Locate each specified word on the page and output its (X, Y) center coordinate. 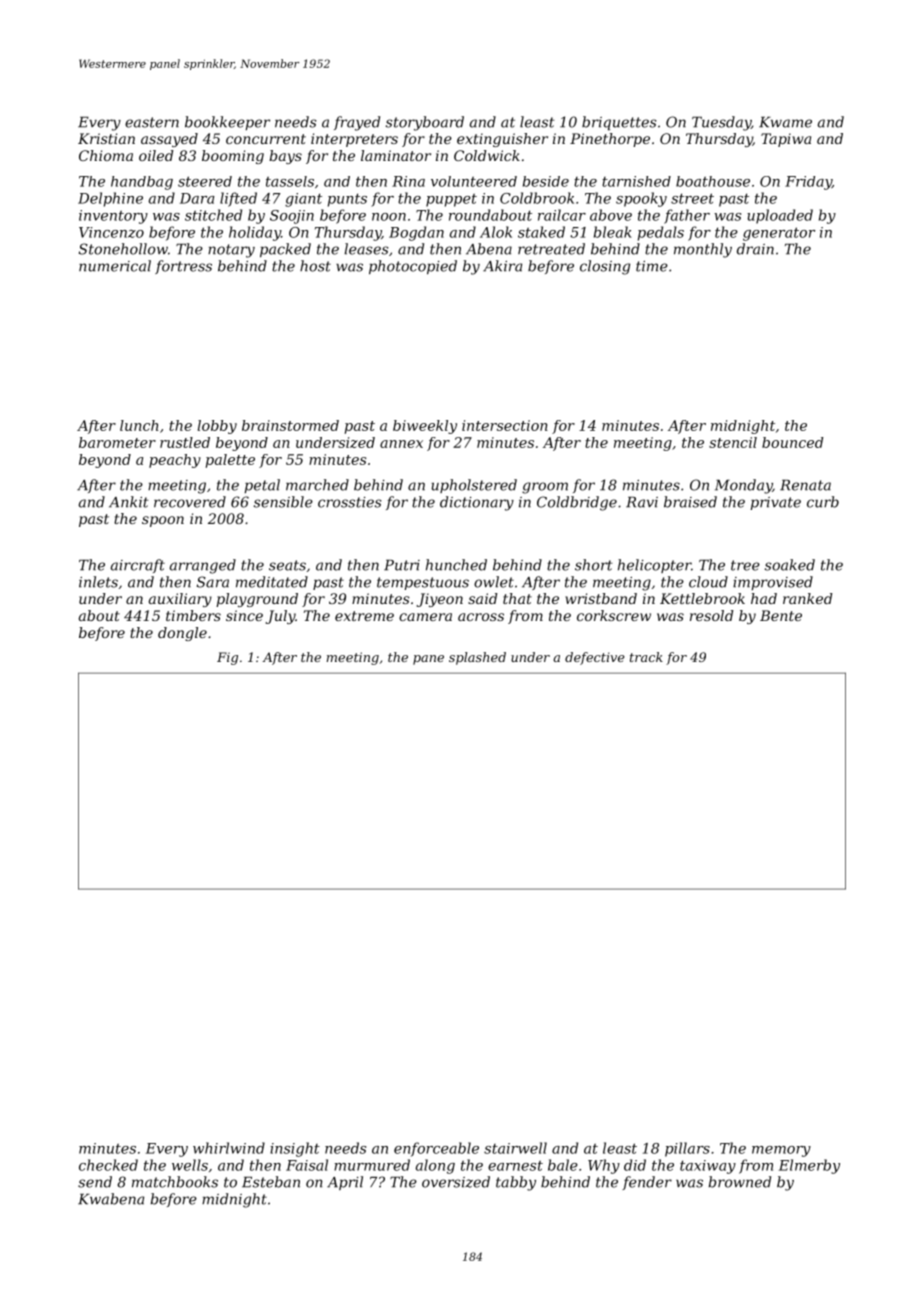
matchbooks (175, 1182)
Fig (227, 658)
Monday (743, 486)
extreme (364, 616)
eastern (152, 122)
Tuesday (721, 123)
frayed (357, 123)
